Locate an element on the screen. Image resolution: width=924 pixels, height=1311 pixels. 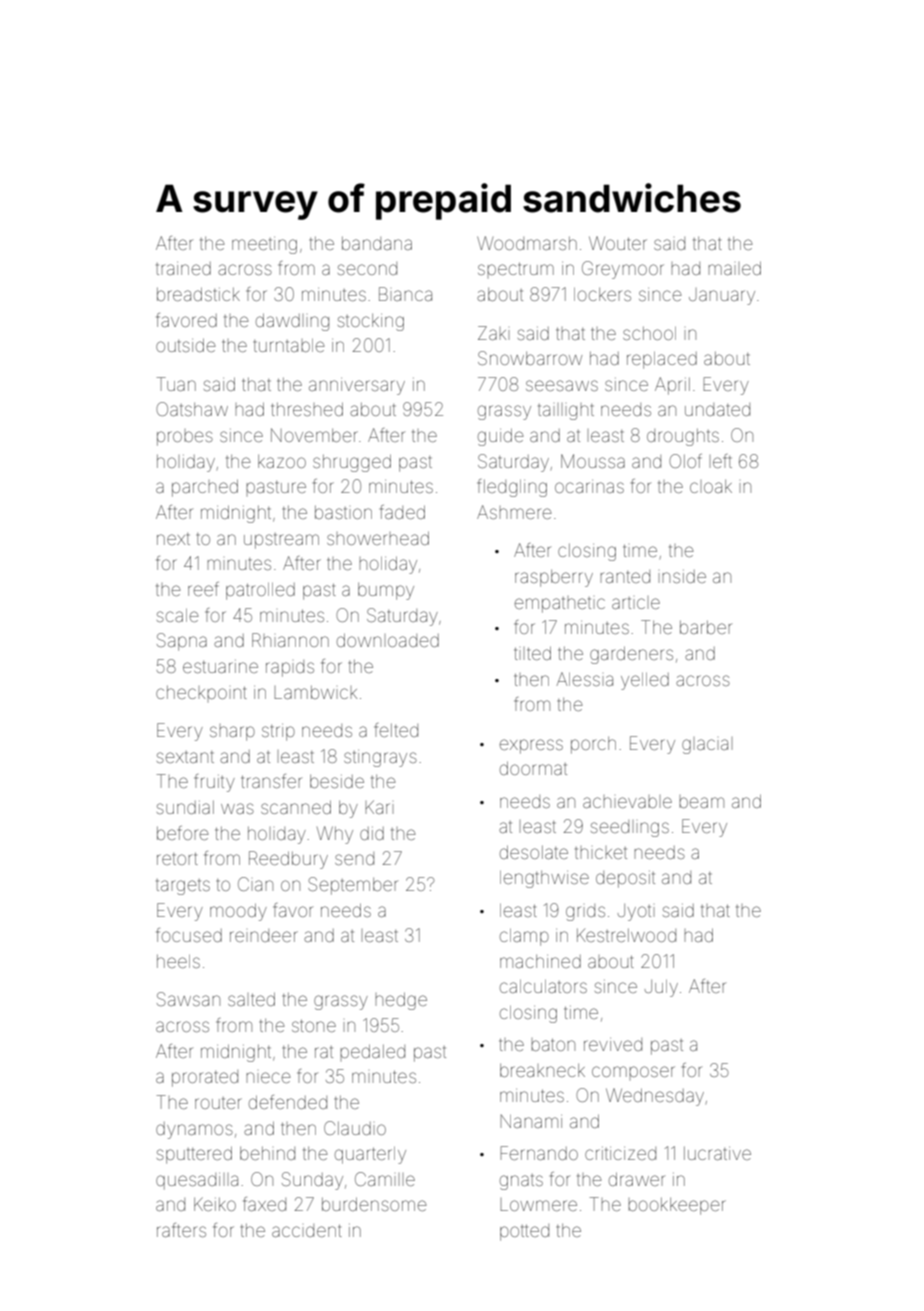
dawdling is located at coordinates (292, 322).
